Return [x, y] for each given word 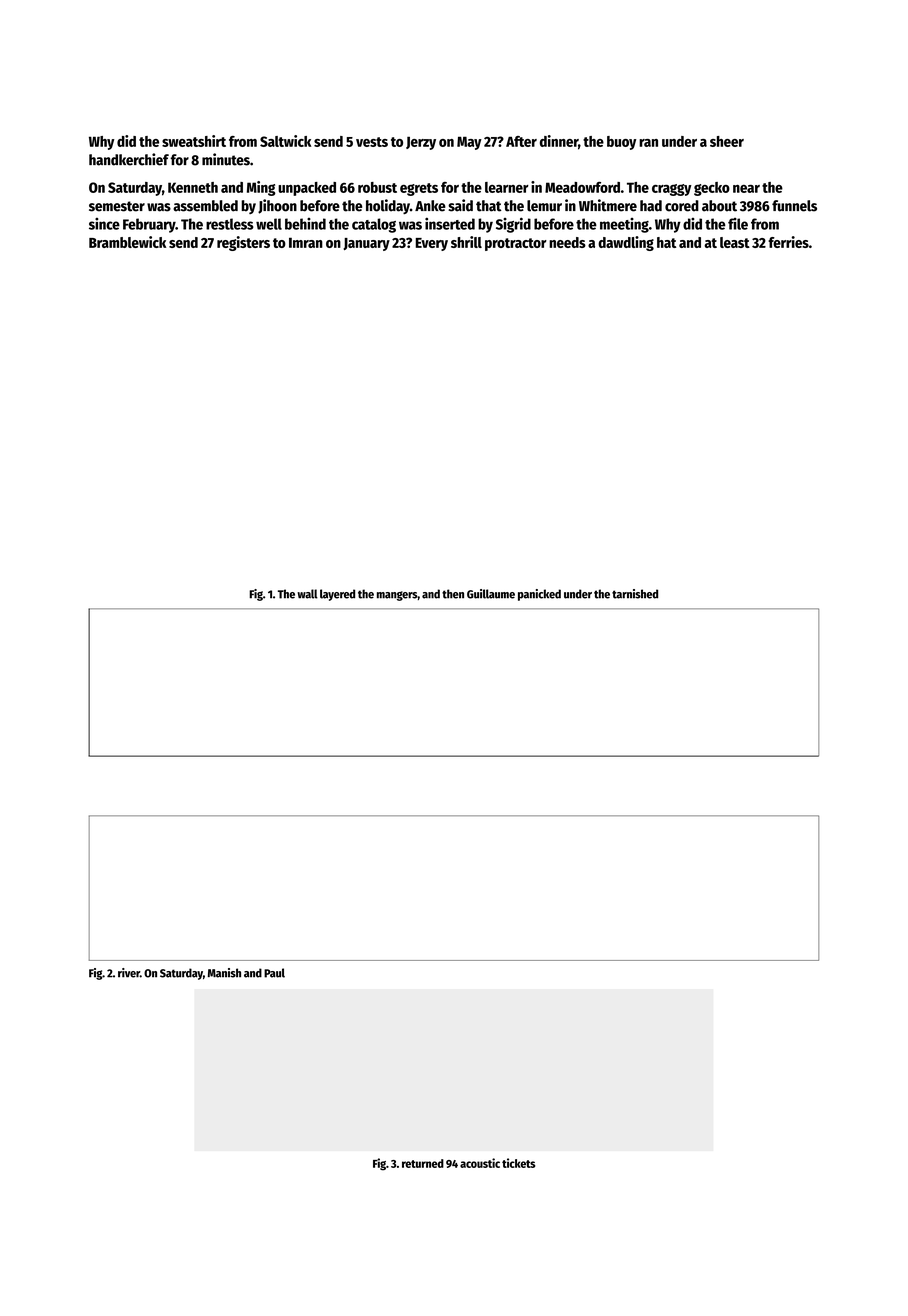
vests [372, 142]
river [129, 973]
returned [423, 1163]
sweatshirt [194, 141]
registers [243, 243]
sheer [727, 141]
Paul [274, 973]
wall [307, 594]
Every [432, 244]
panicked [539, 595]
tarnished [635, 594]
